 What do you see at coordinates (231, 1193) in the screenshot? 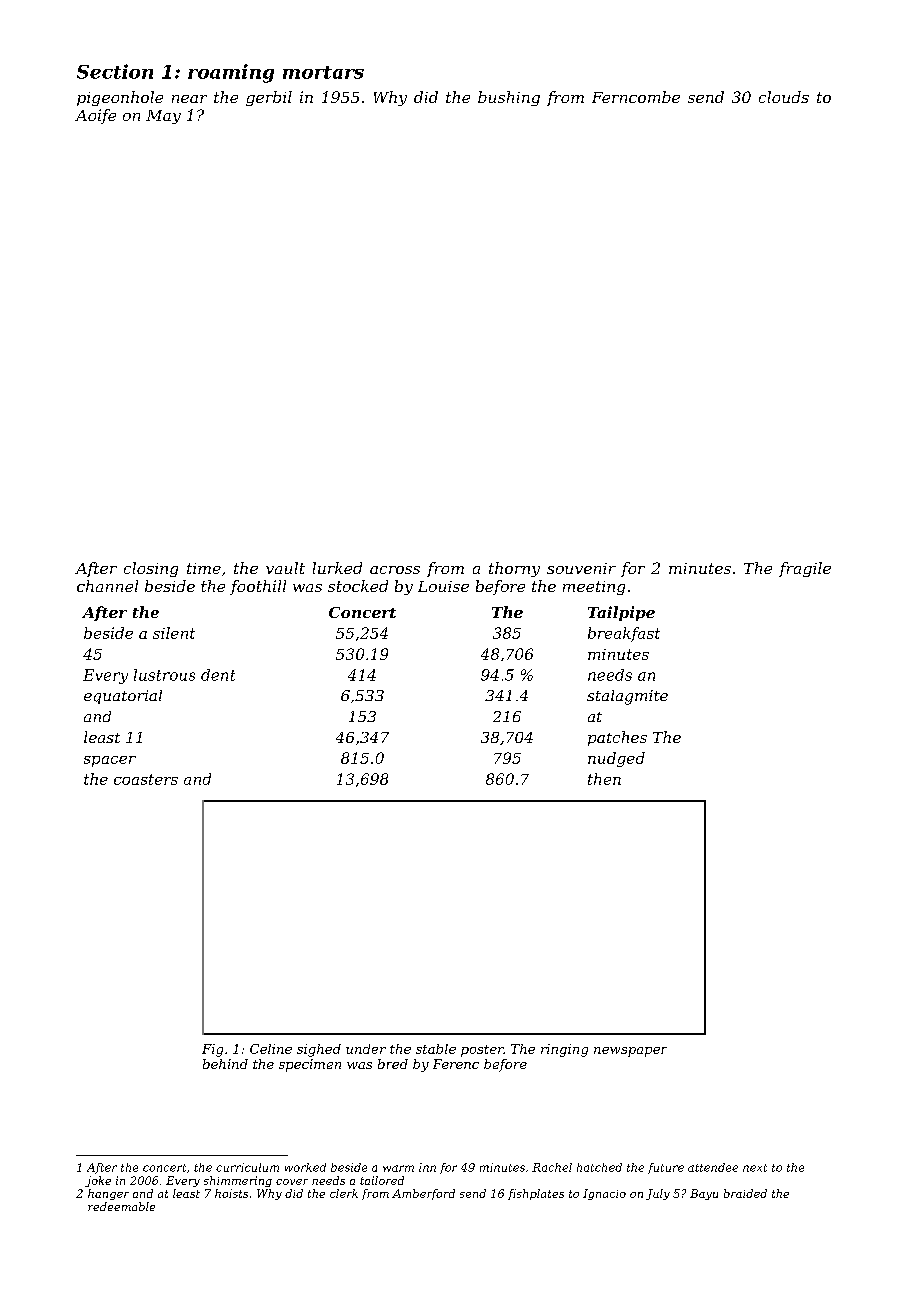
I see `hoists` at bounding box center [231, 1193].
